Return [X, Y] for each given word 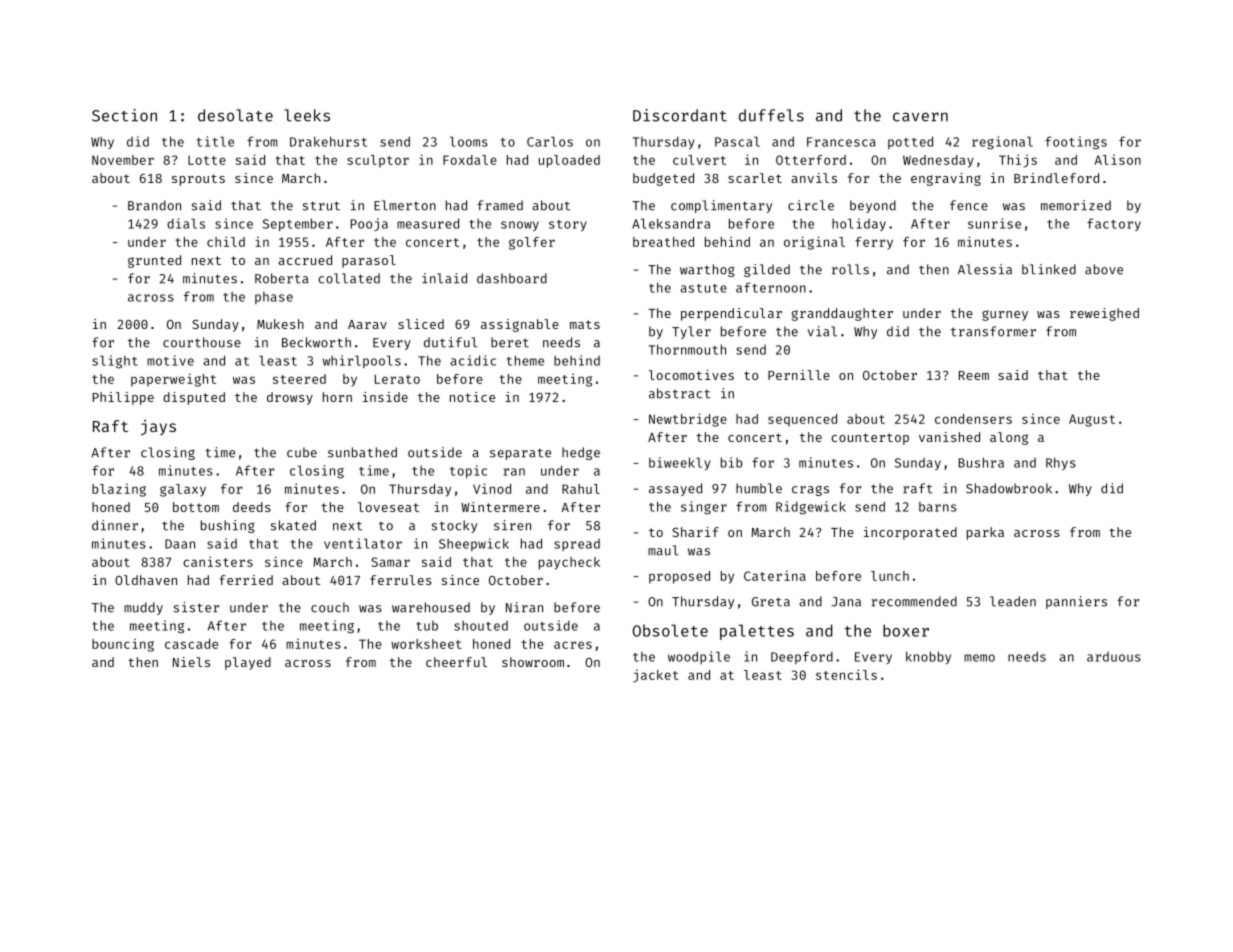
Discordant [680, 115]
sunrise [994, 223]
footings [1076, 143]
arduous [1114, 657]
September [298, 224]
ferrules [401, 580]
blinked [1049, 269]
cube [302, 452]
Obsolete [670, 630]
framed [500, 205]
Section [124, 115]
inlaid [444, 278]
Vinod [492, 488]
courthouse [202, 342]
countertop [870, 439]
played [248, 663]
